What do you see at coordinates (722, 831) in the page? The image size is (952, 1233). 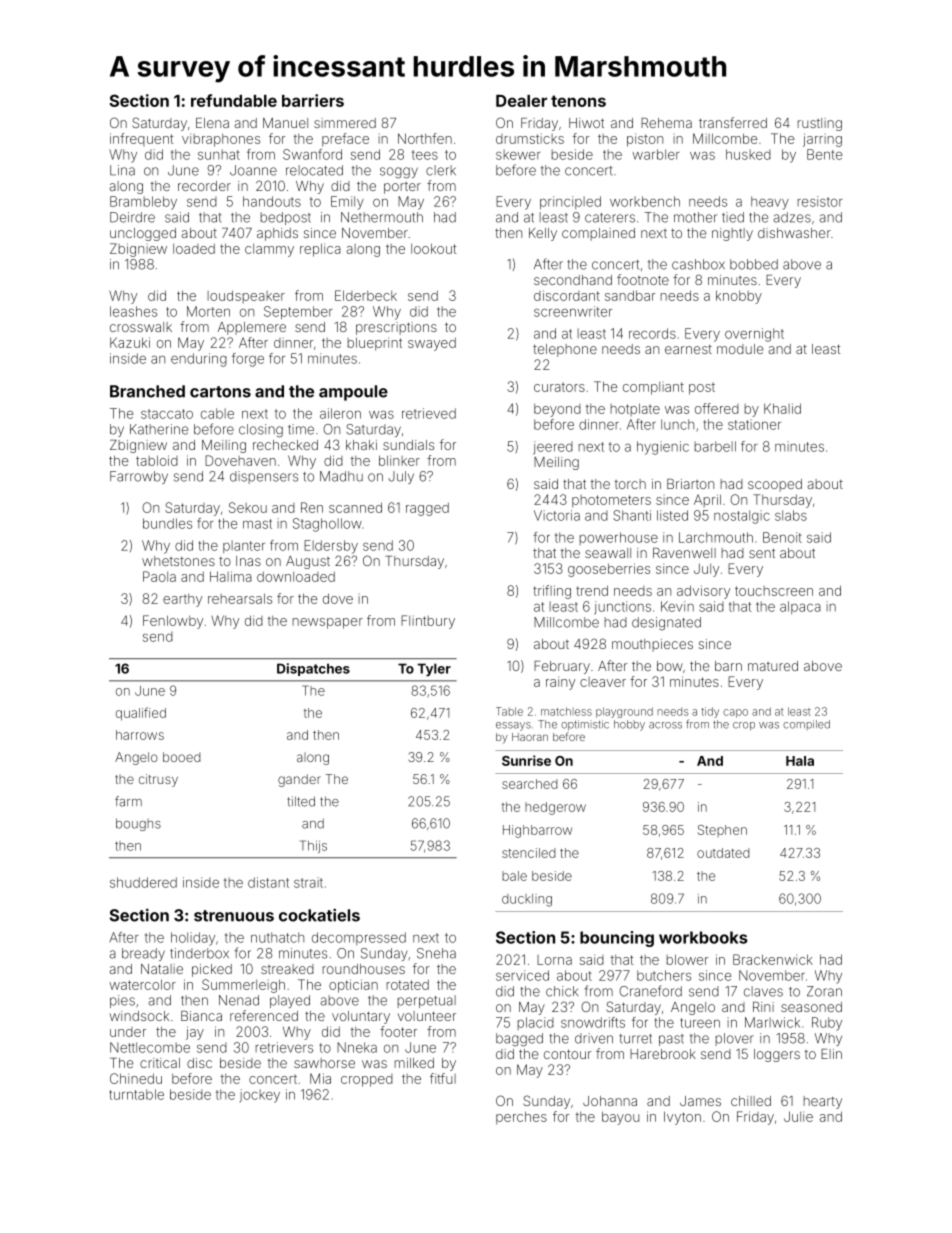 I see `Stephen` at bounding box center [722, 831].
